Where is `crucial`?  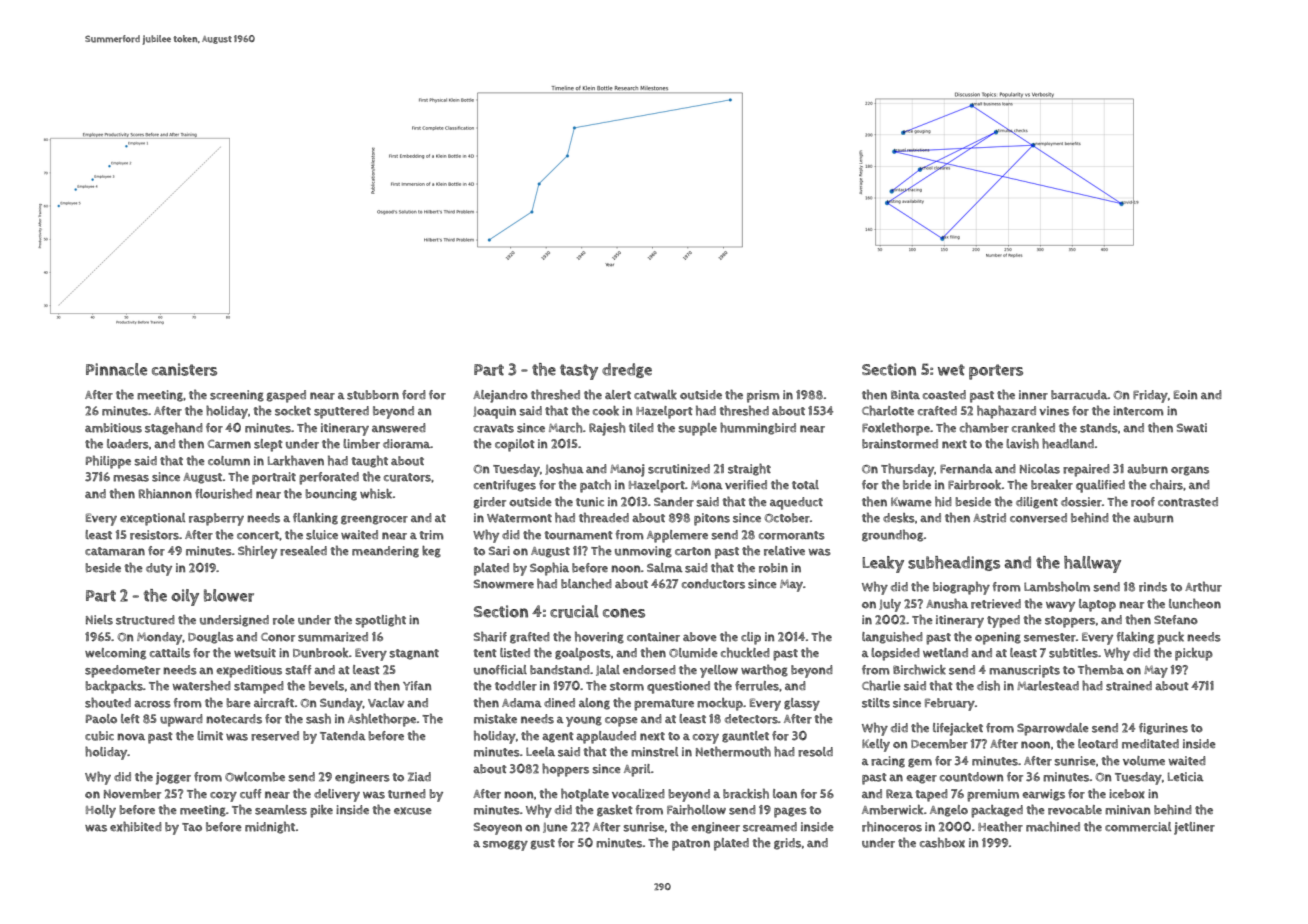
crucial is located at coordinates (574, 611).
